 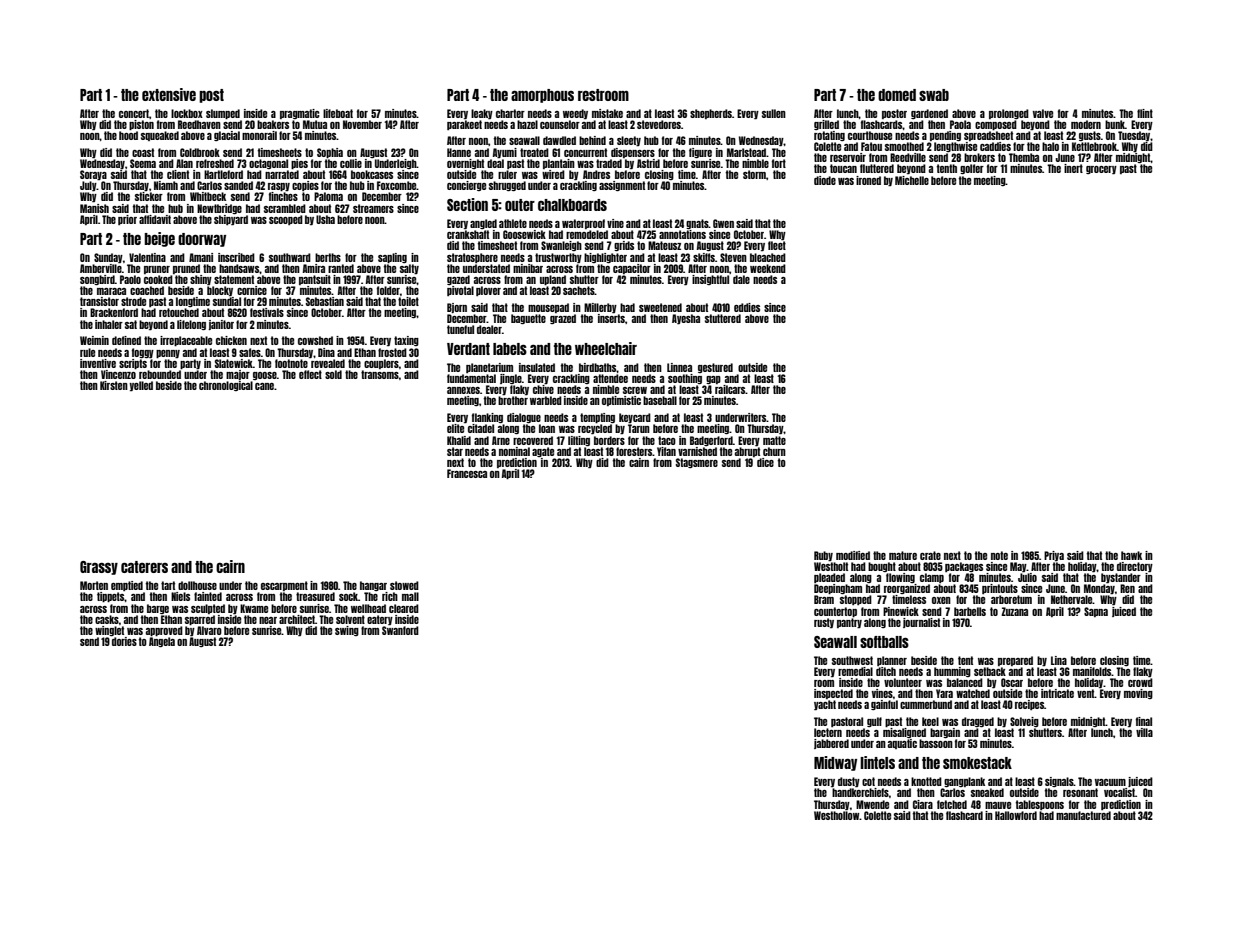 I want to click on Westhollow, so click(x=837, y=815).
